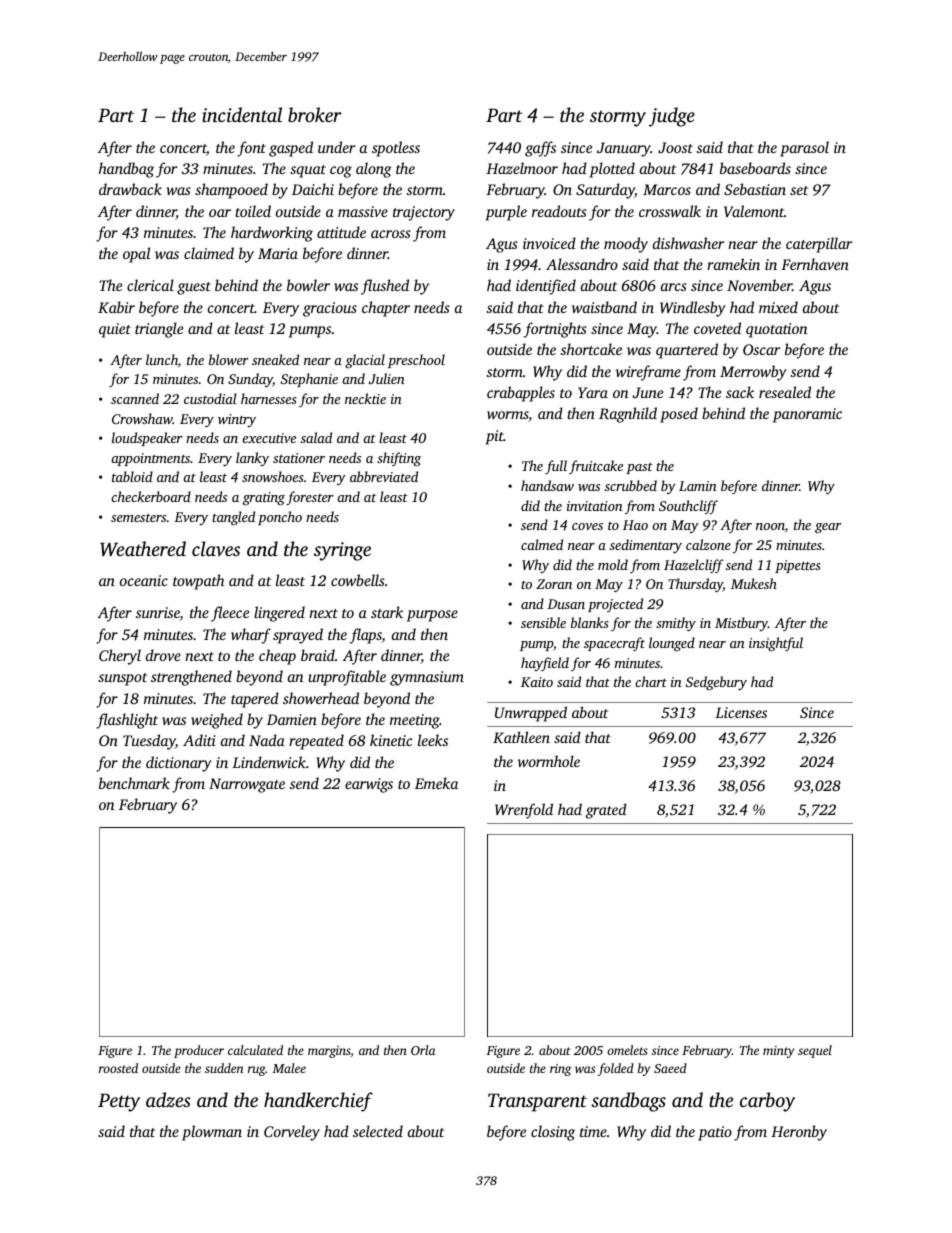 The width and height of the screenshot is (952, 1233). Describe the element at coordinates (130, 189) in the screenshot. I see `drawback` at that location.
